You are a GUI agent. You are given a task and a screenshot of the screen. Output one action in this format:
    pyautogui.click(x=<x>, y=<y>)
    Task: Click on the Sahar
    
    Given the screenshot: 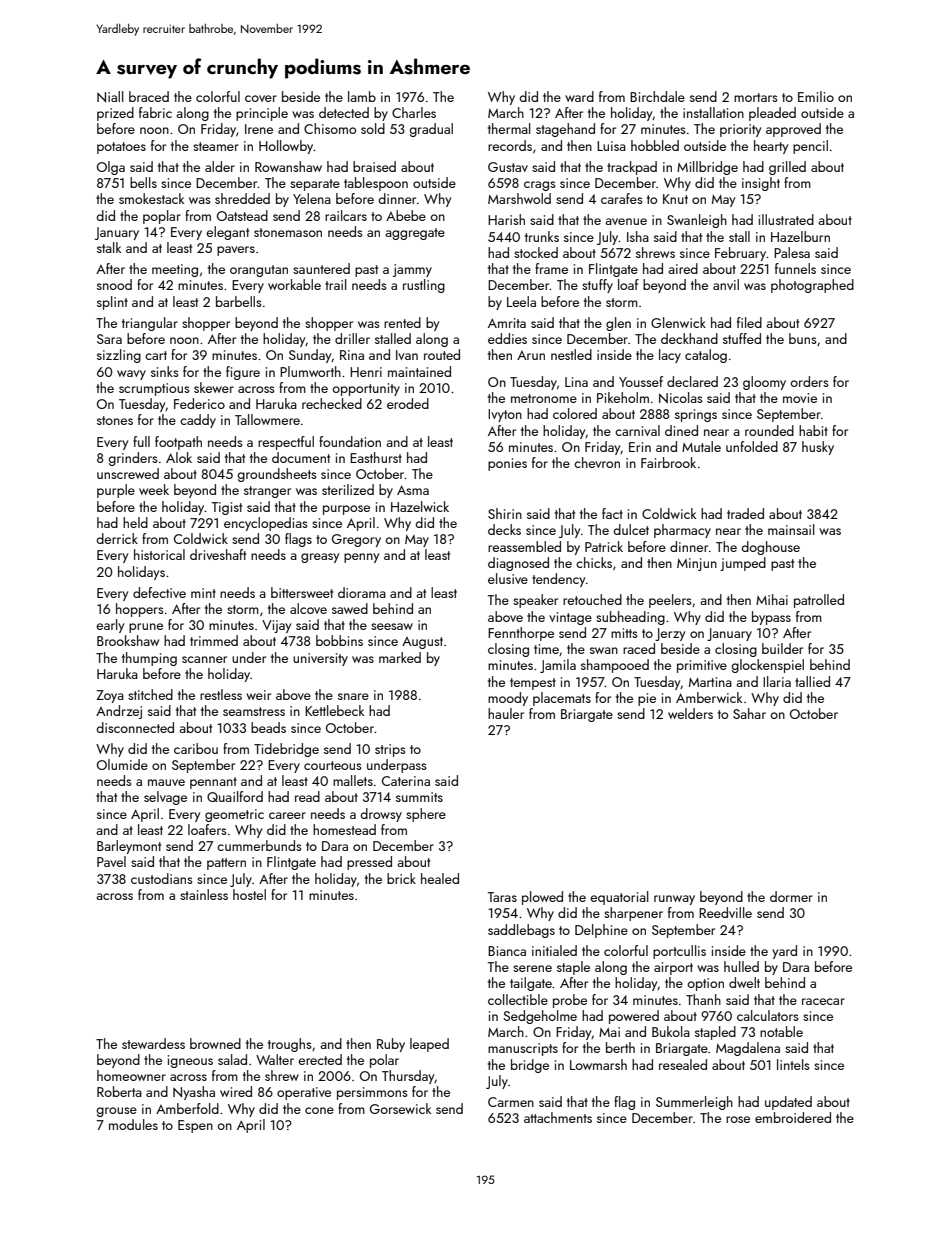 What is the action you would take?
    pyautogui.click(x=749, y=713)
